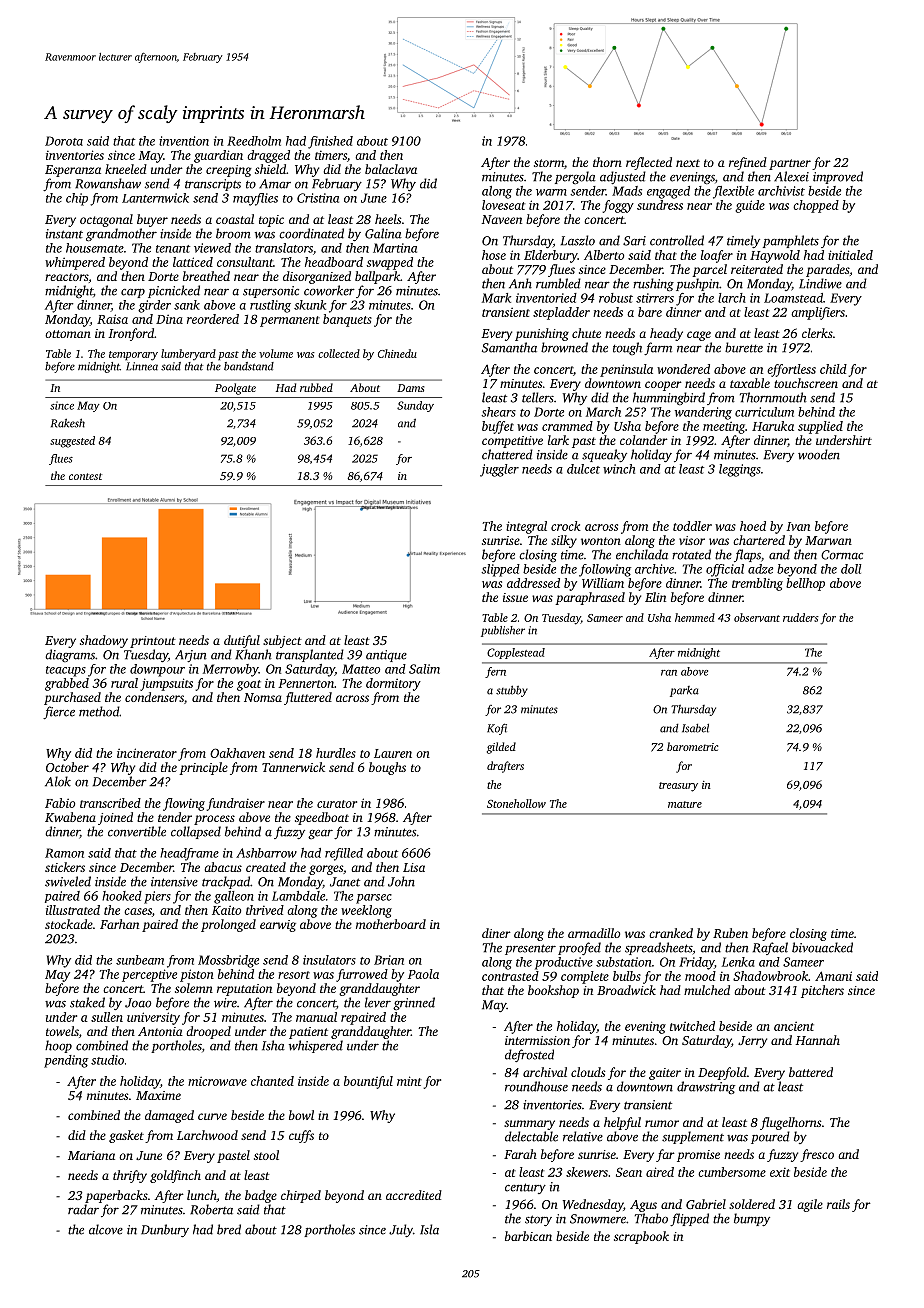 This page has height=1308, width=924. I want to click on curator, so click(337, 804).
